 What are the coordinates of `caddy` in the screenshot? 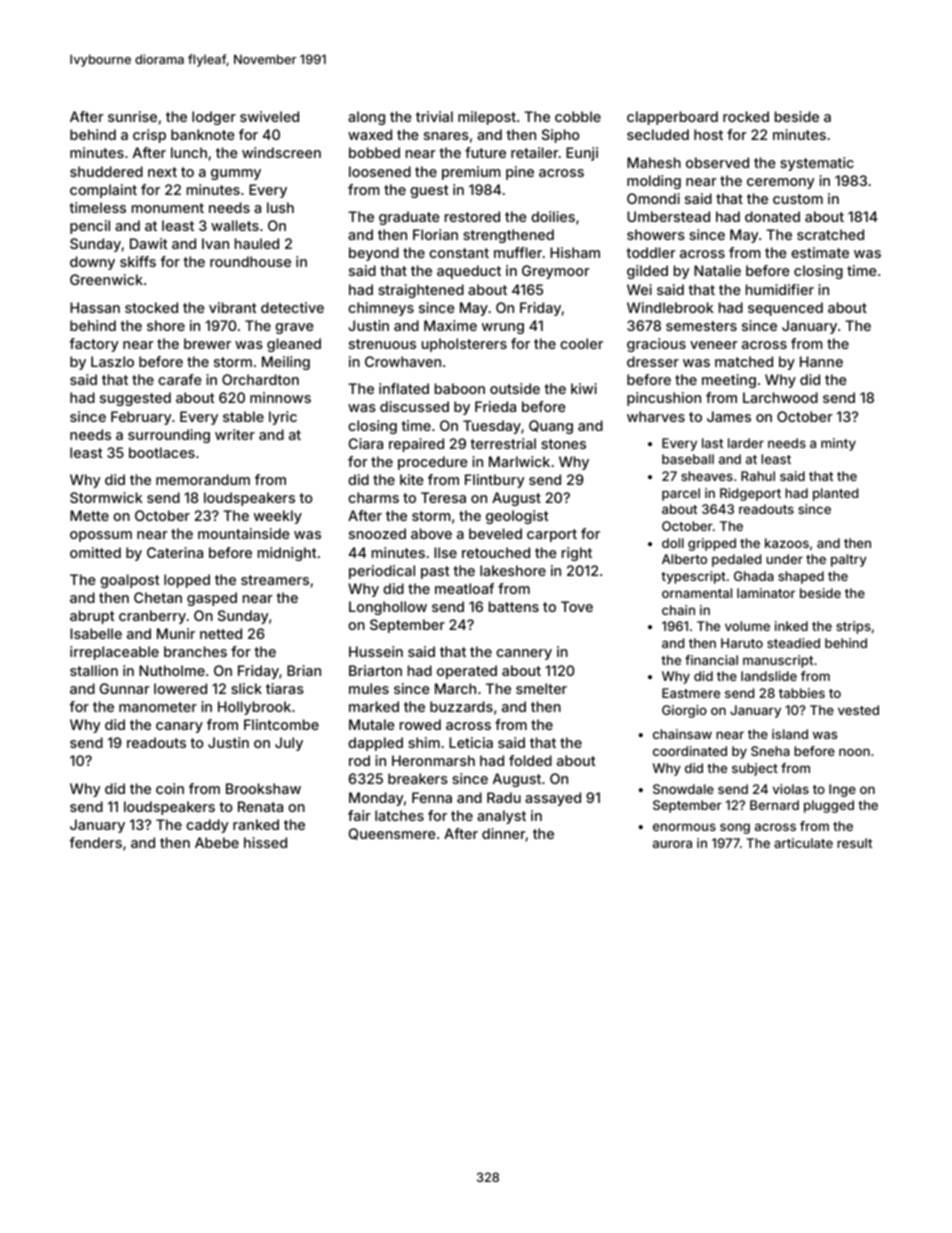 It's located at (207, 826).
